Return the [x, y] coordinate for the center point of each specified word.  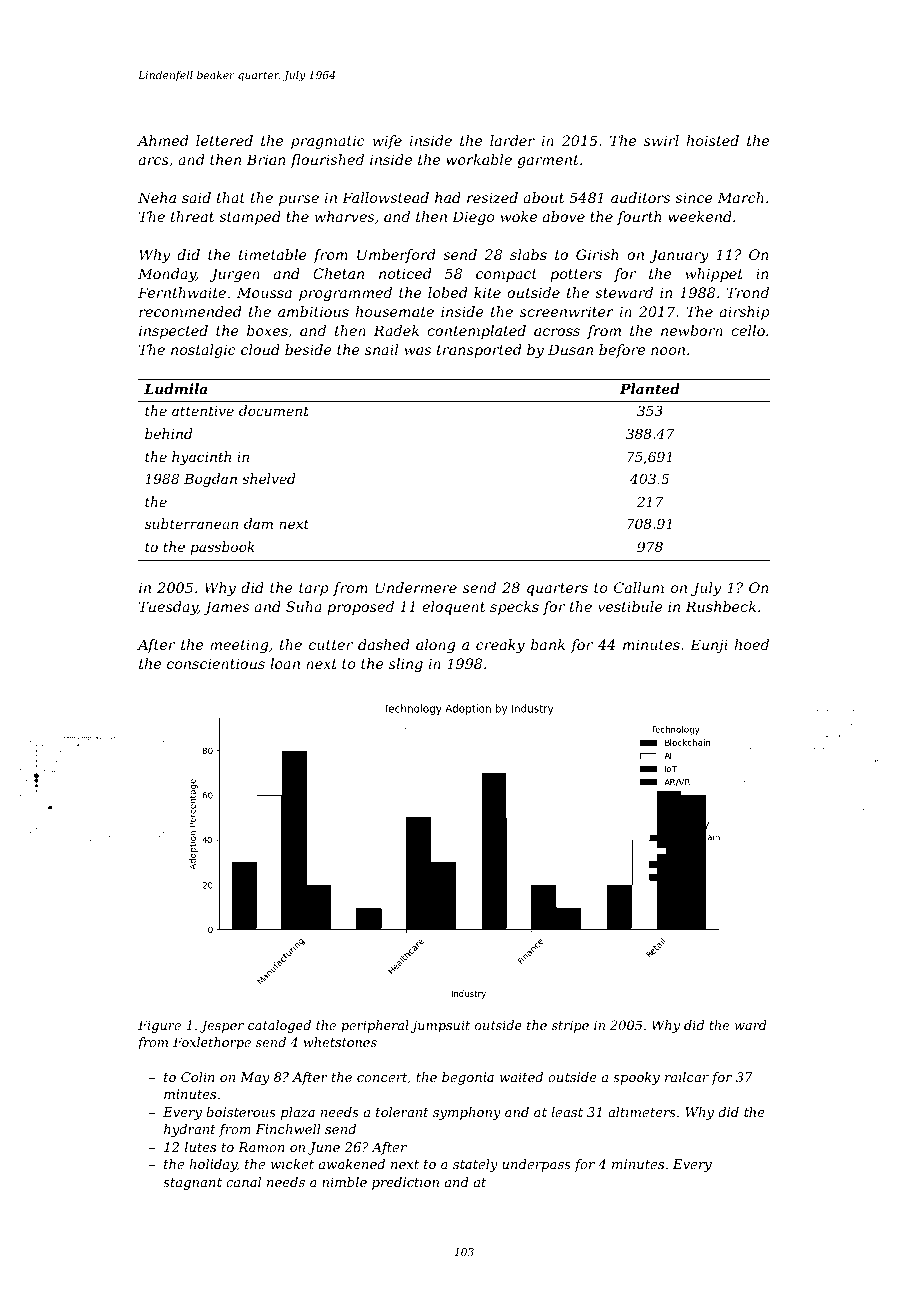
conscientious [216, 663]
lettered [224, 140]
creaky [500, 646]
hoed [752, 644]
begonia [468, 1078]
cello [748, 330]
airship [745, 313]
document [274, 410]
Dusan [570, 349]
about [543, 197]
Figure [159, 1026]
